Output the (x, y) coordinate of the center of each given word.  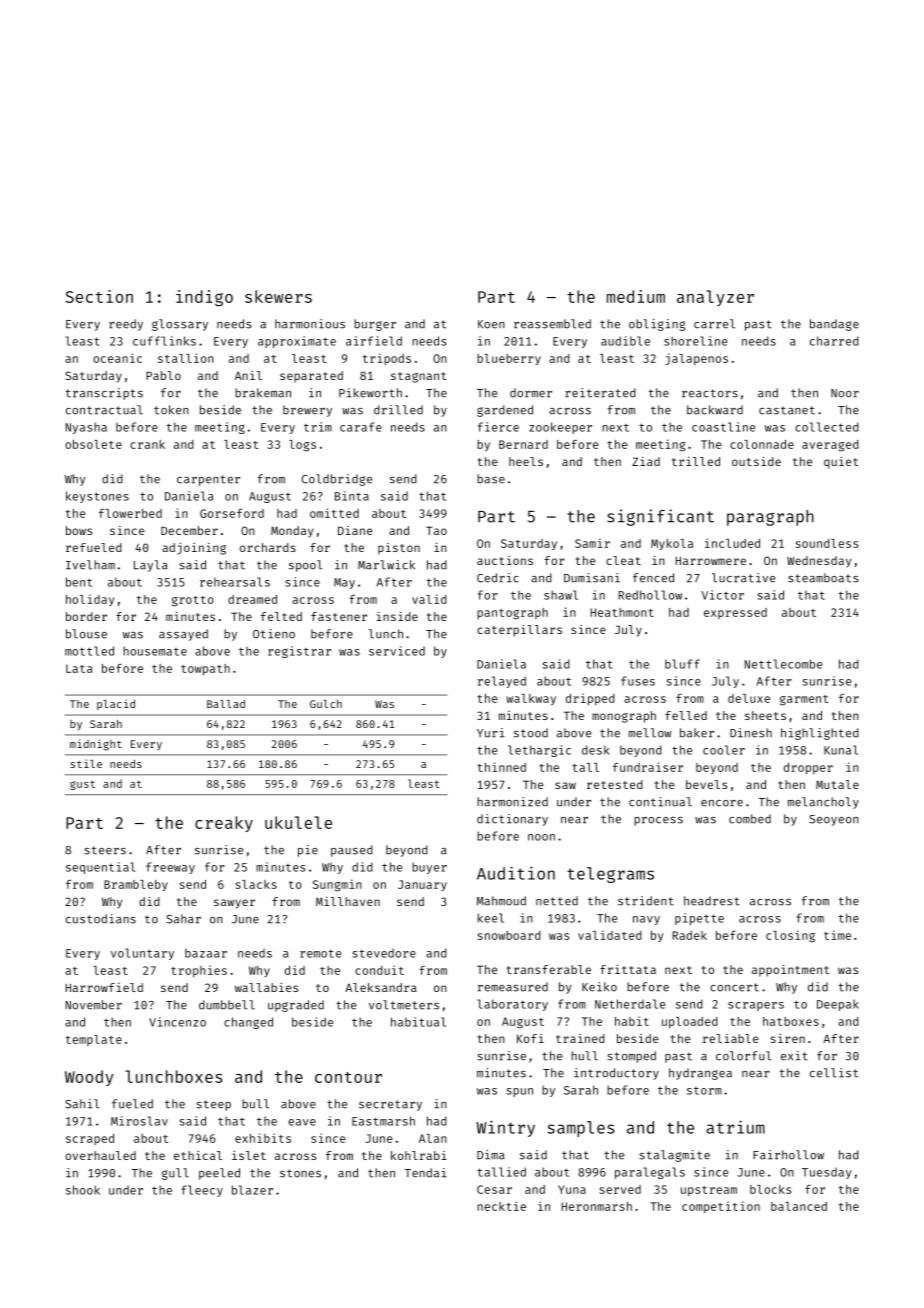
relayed (502, 682)
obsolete (93, 444)
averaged (830, 446)
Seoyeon (834, 820)
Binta (352, 496)
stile (86, 763)
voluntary (142, 954)
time (837, 935)
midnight (96, 745)
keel (491, 918)
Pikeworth (370, 393)
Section (99, 296)
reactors (710, 393)
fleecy (202, 1191)
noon (541, 837)
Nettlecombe (783, 664)
